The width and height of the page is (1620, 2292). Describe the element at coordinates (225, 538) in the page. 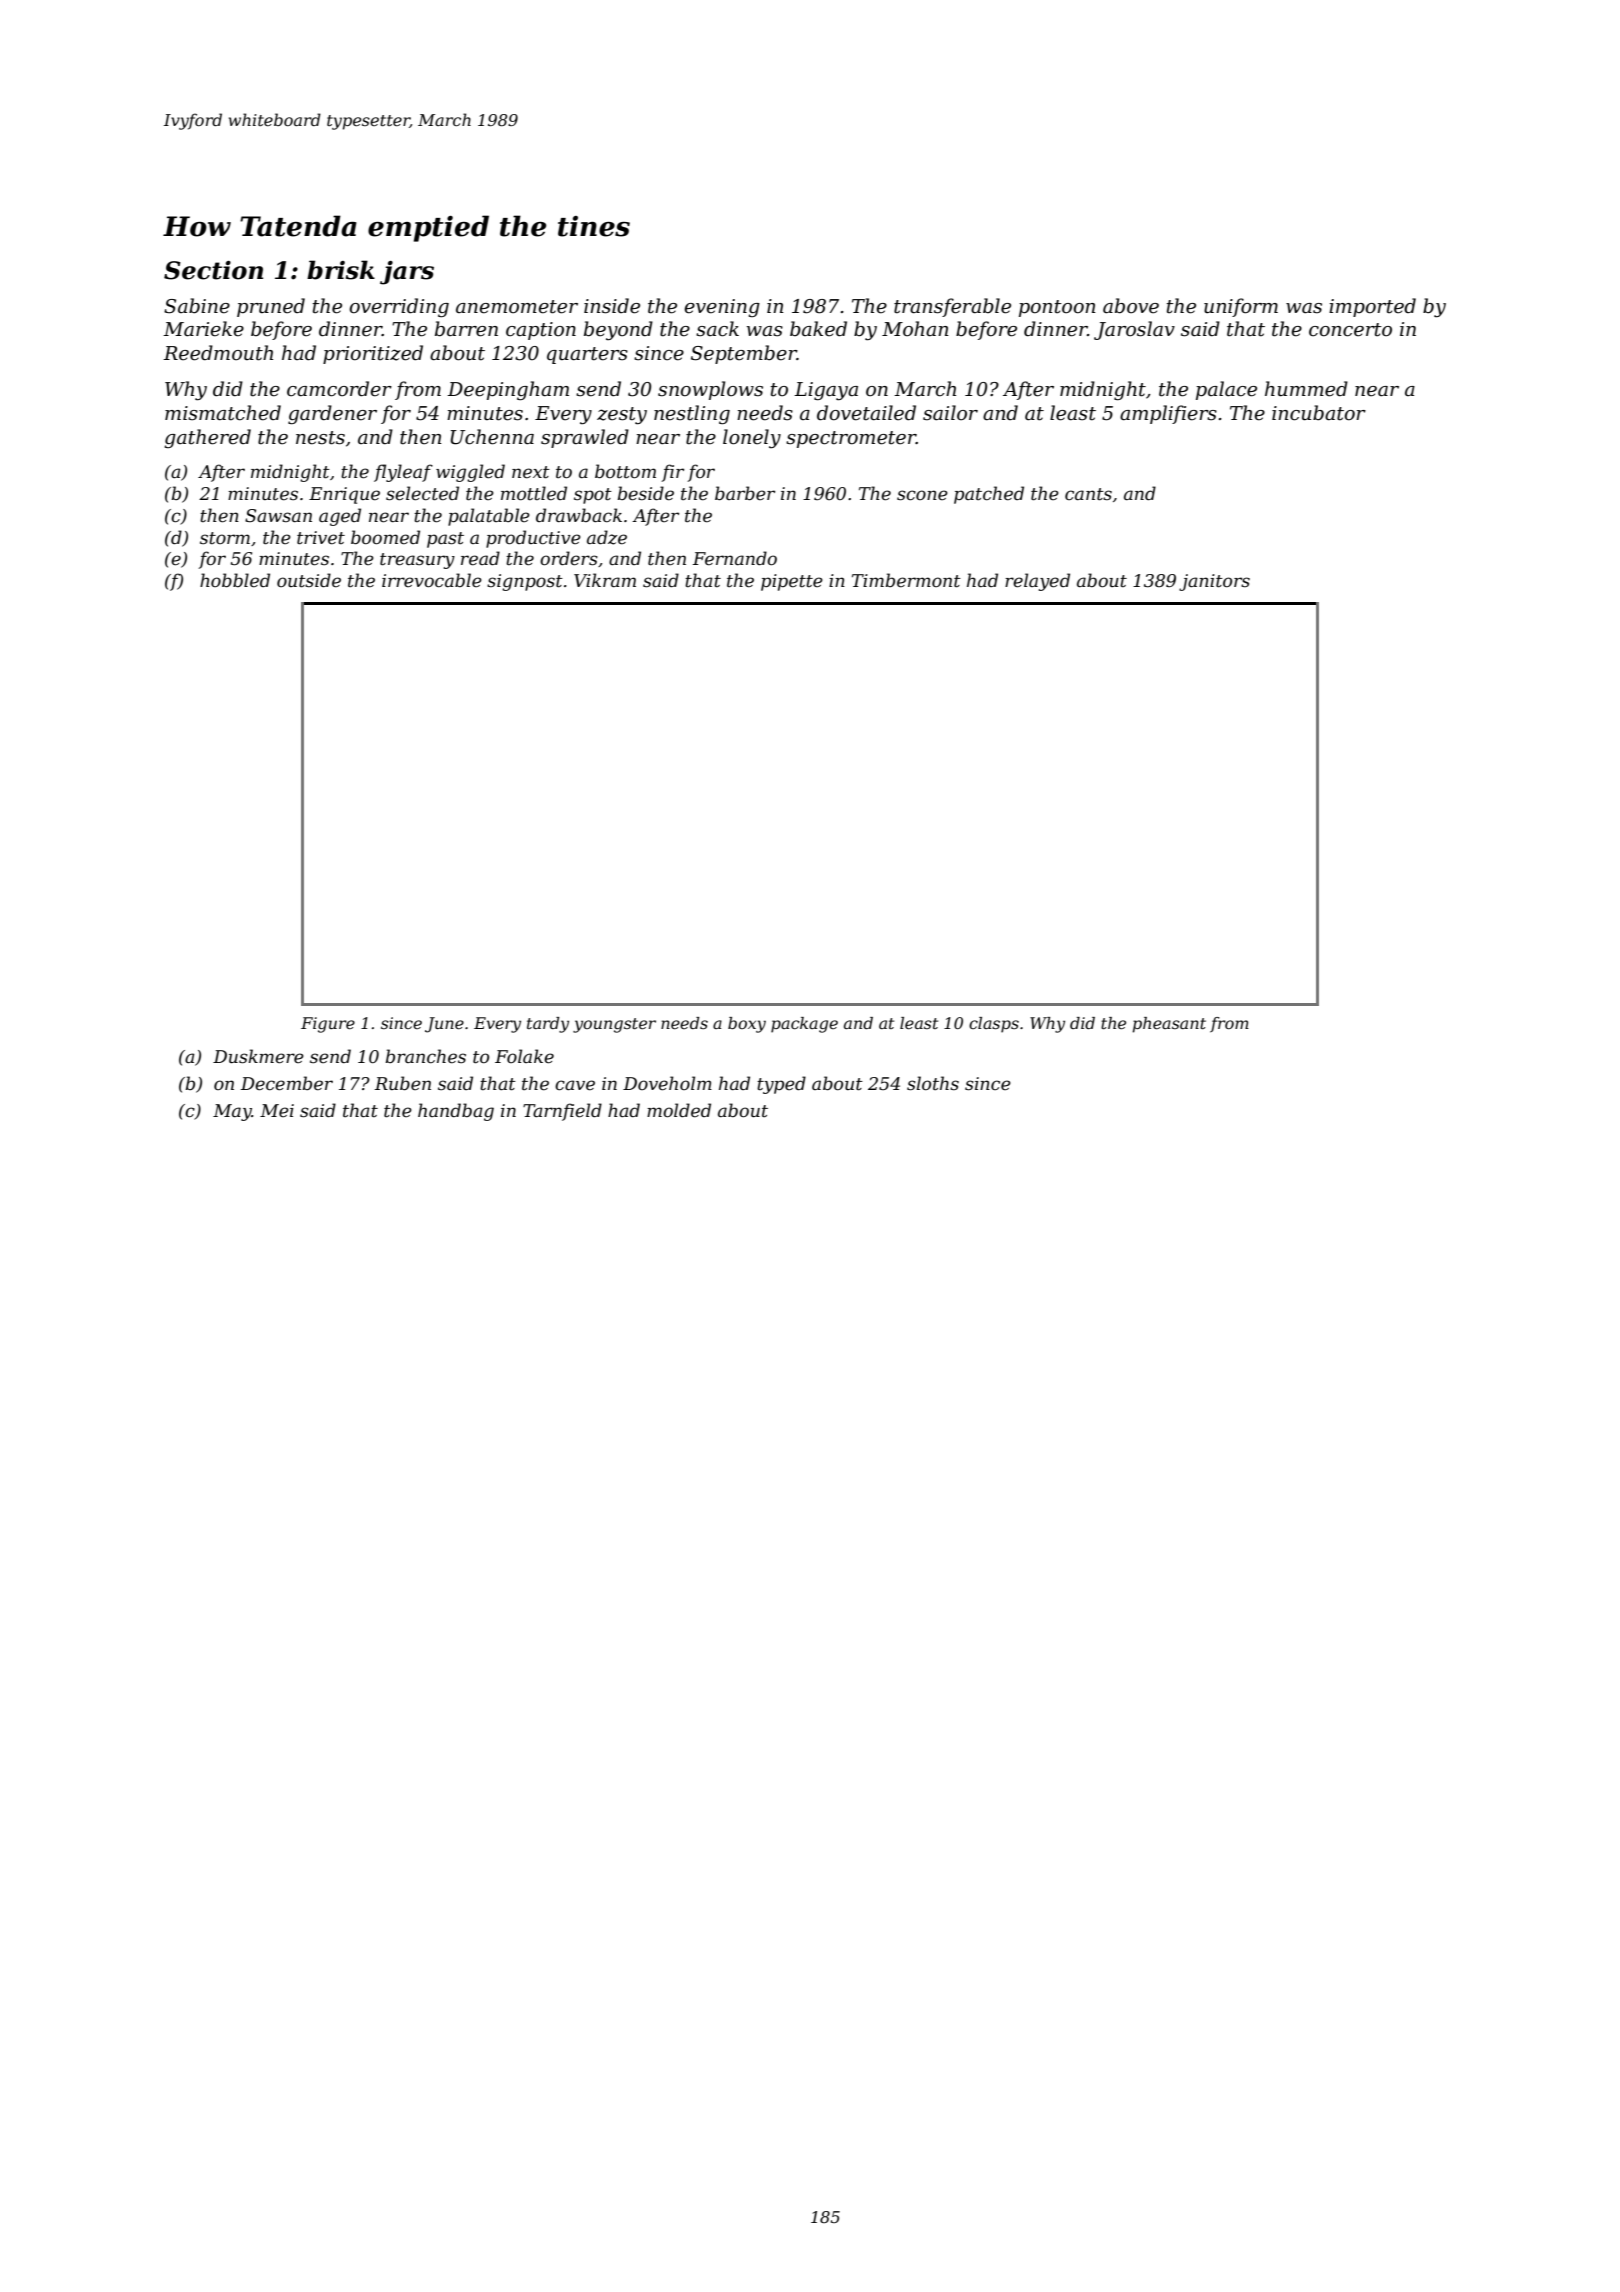

I see `storm` at that location.
